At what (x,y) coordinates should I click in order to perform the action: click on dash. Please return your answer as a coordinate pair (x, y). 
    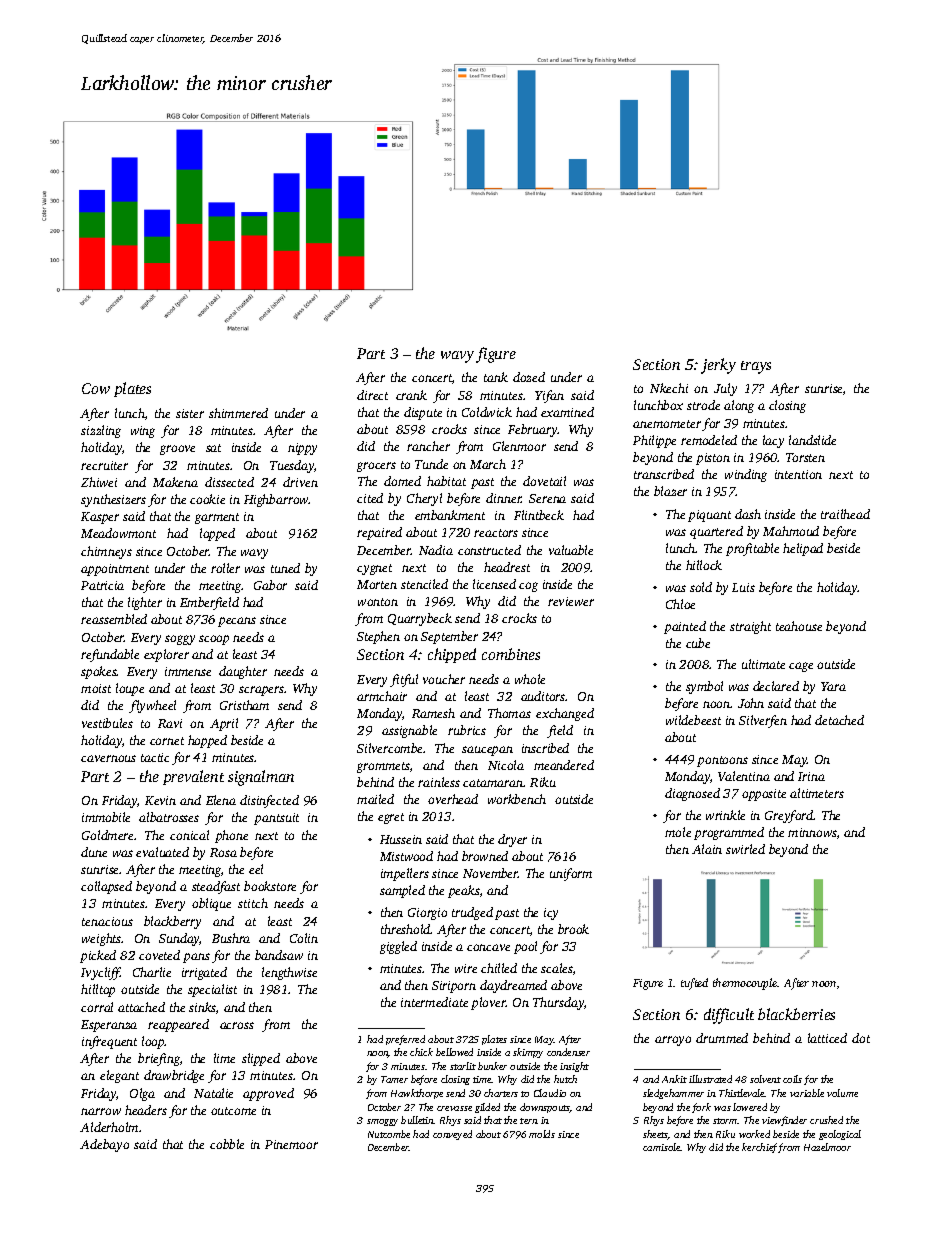
    Looking at the image, I should click on (748, 514).
